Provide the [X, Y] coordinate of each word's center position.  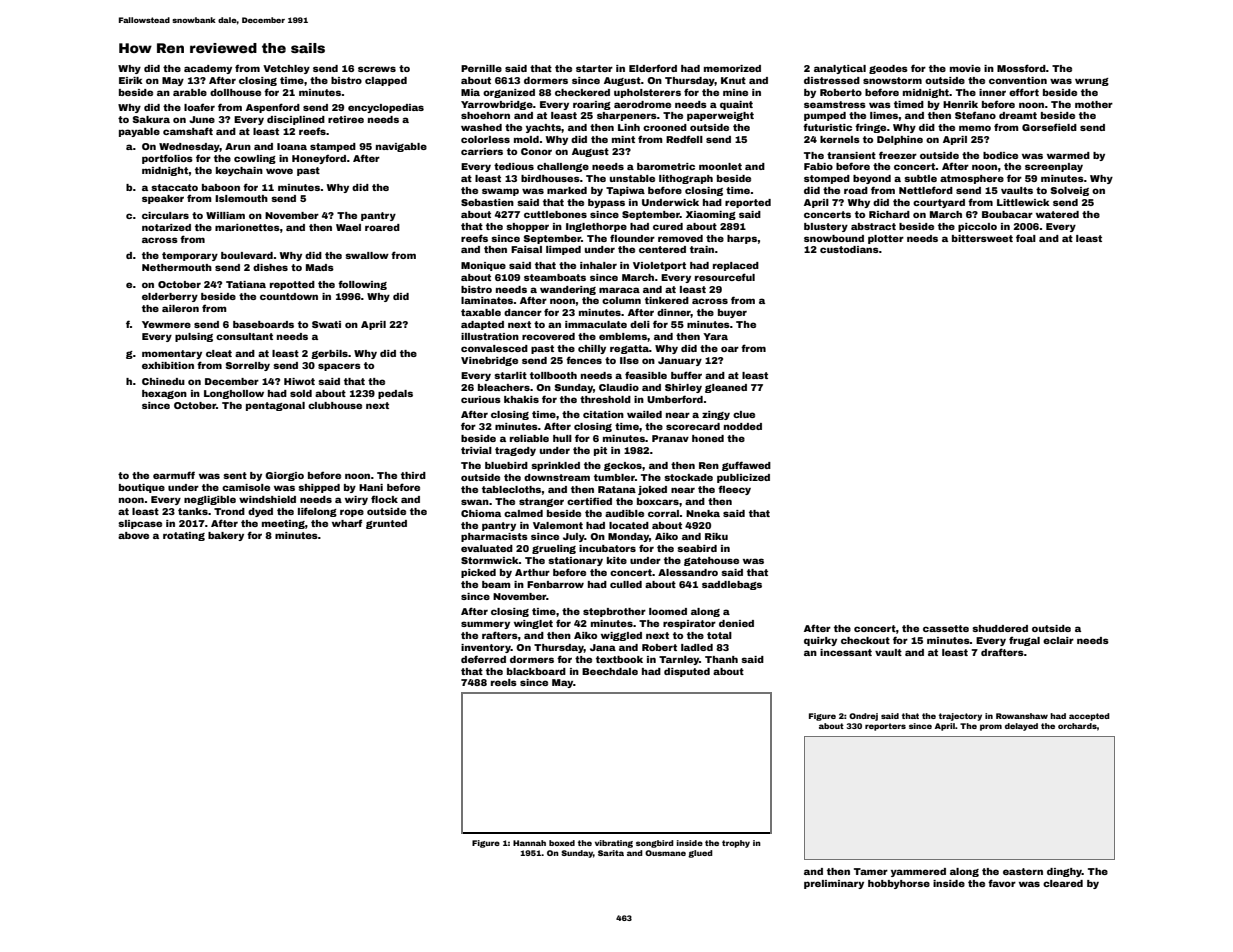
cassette [946, 628]
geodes [888, 69]
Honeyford [319, 159]
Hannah [529, 843]
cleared [1063, 883]
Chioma [481, 513]
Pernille [481, 68]
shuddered [1000, 628]
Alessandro [688, 572]
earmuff [174, 475]
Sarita [611, 853]
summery [485, 625]
